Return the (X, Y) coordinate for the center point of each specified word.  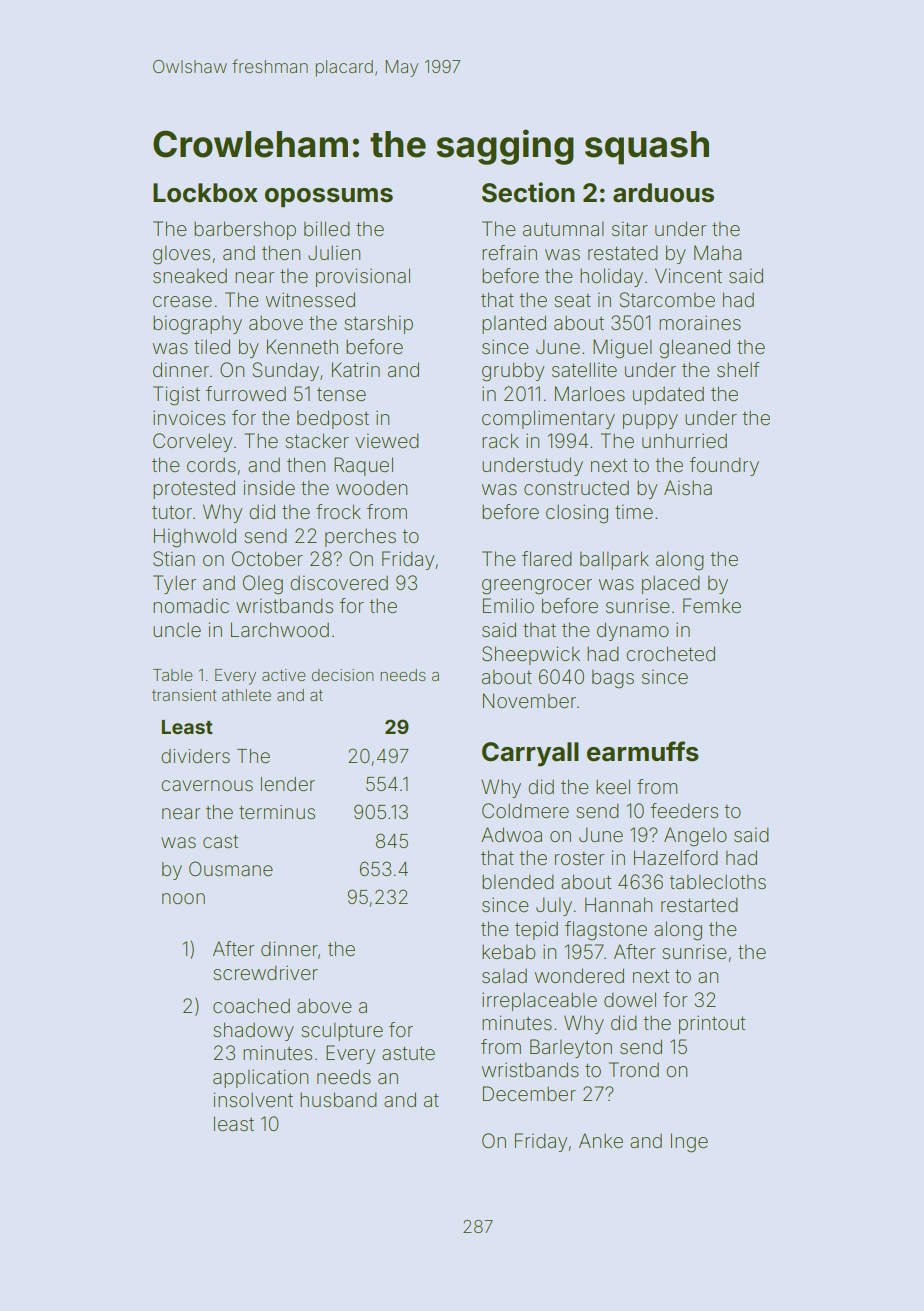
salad (504, 975)
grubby (513, 372)
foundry (724, 466)
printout (712, 1024)
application (260, 1078)
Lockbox (205, 193)
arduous (663, 193)
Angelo (695, 837)
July (554, 906)
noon (183, 898)
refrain (509, 252)
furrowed (246, 393)
